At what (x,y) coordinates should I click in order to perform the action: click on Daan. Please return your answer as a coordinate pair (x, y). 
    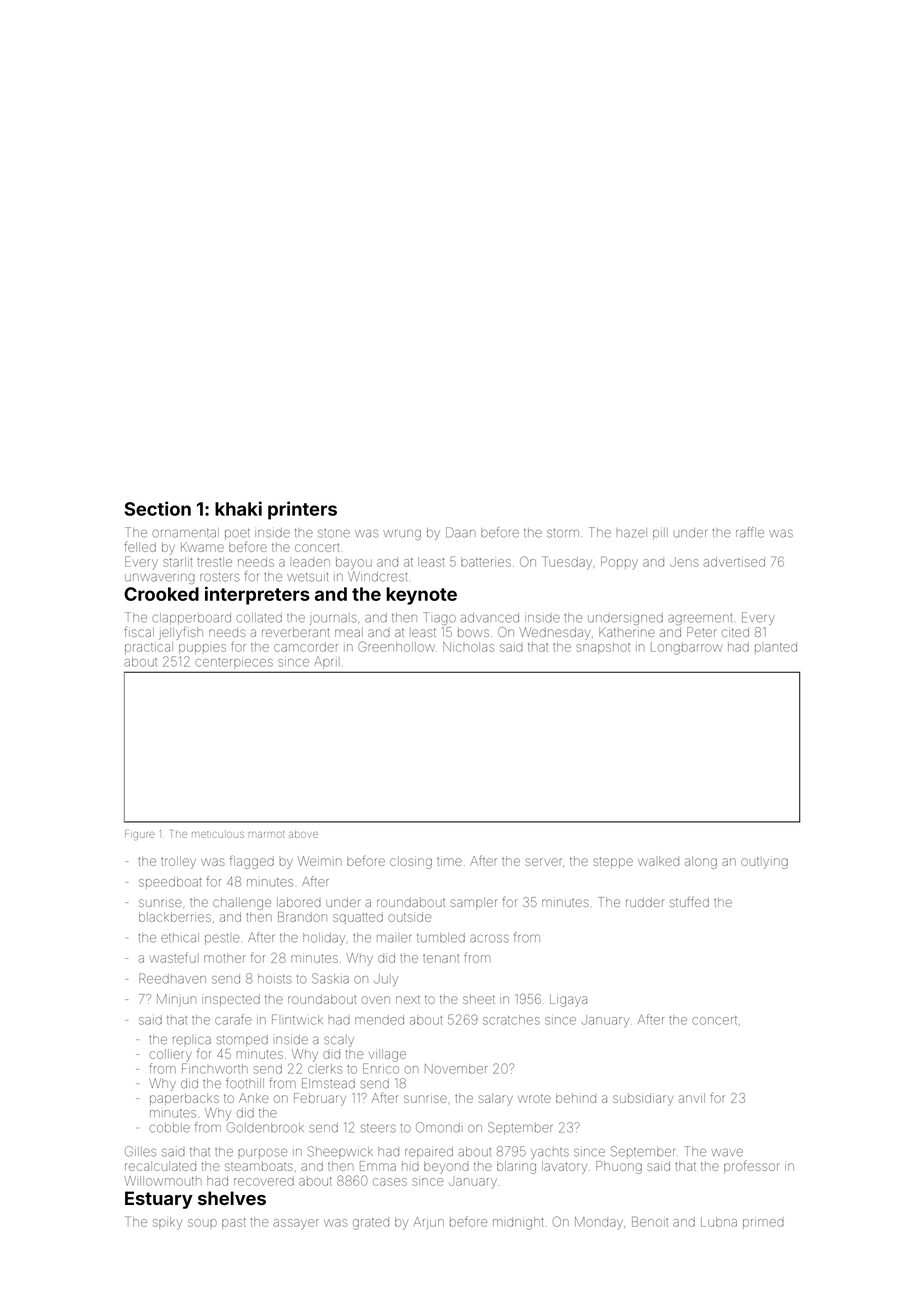
    Looking at the image, I should click on (460, 532).
